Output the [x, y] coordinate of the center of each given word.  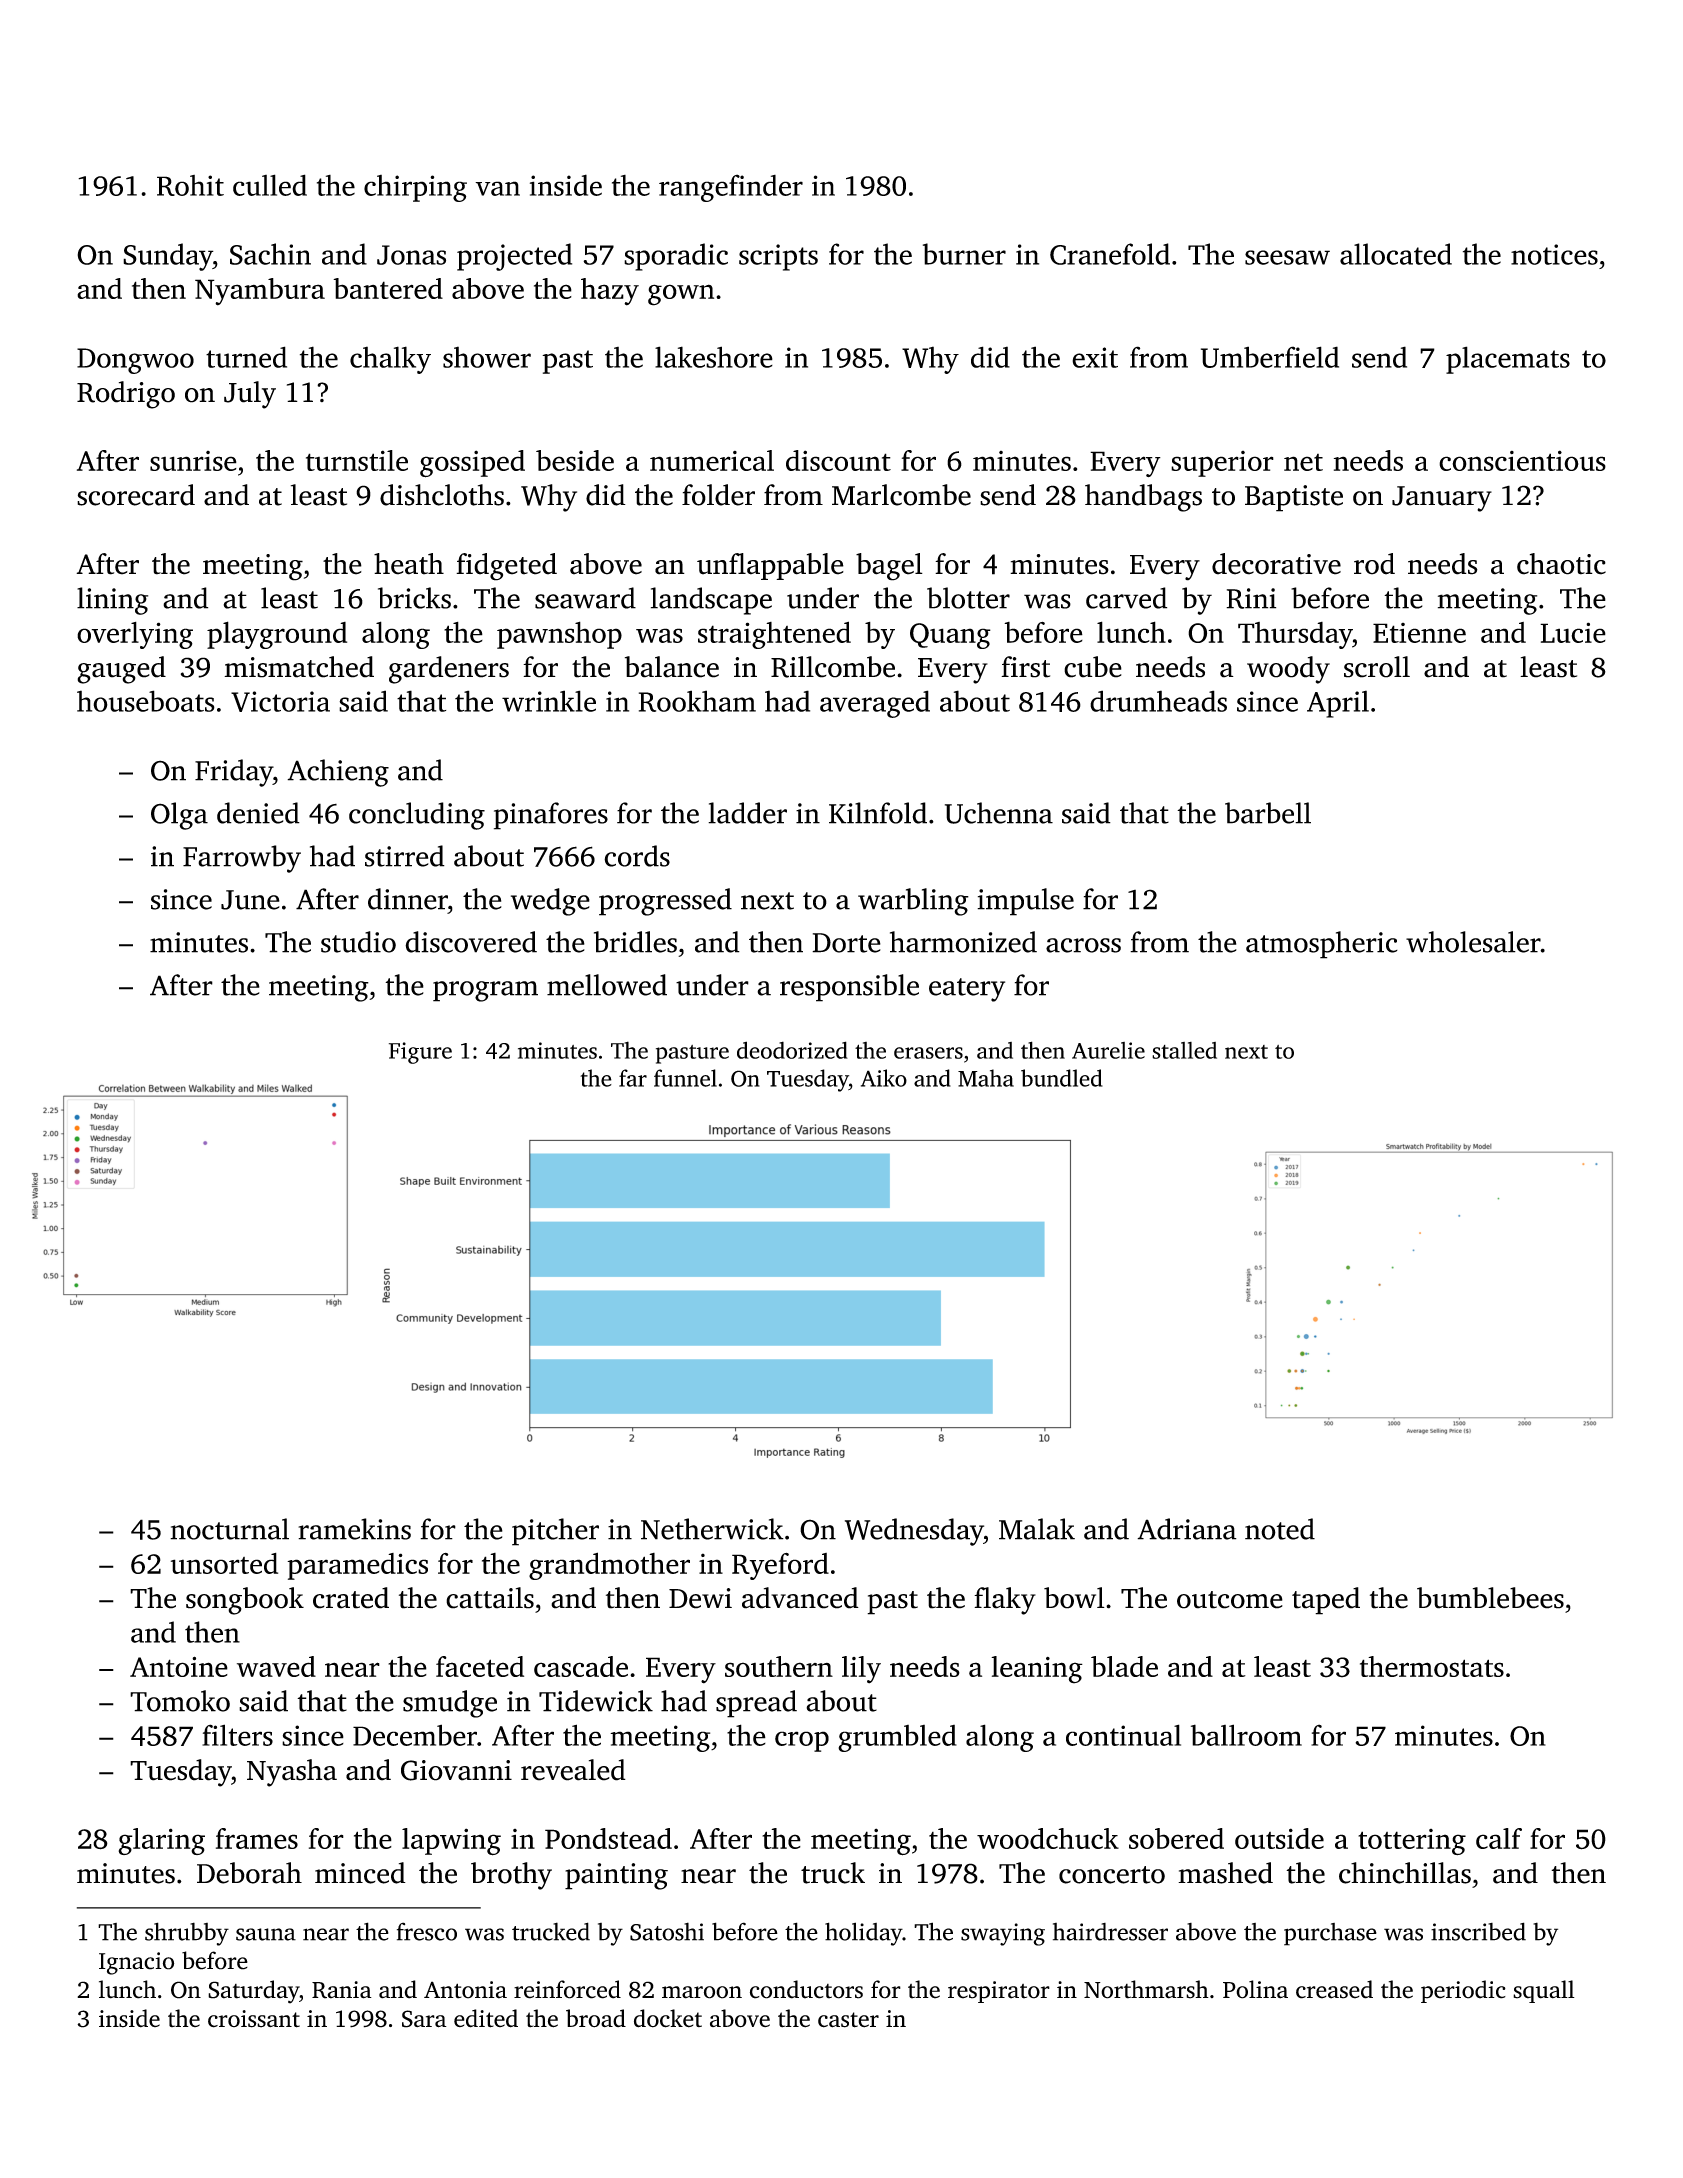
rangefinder [731, 188]
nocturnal [229, 1529]
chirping [415, 188]
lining [112, 601]
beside [575, 460]
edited [486, 2018]
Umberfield [1270, 357]
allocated [1396, 254]
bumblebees [1490, 1598]
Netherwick [712, 1529]
